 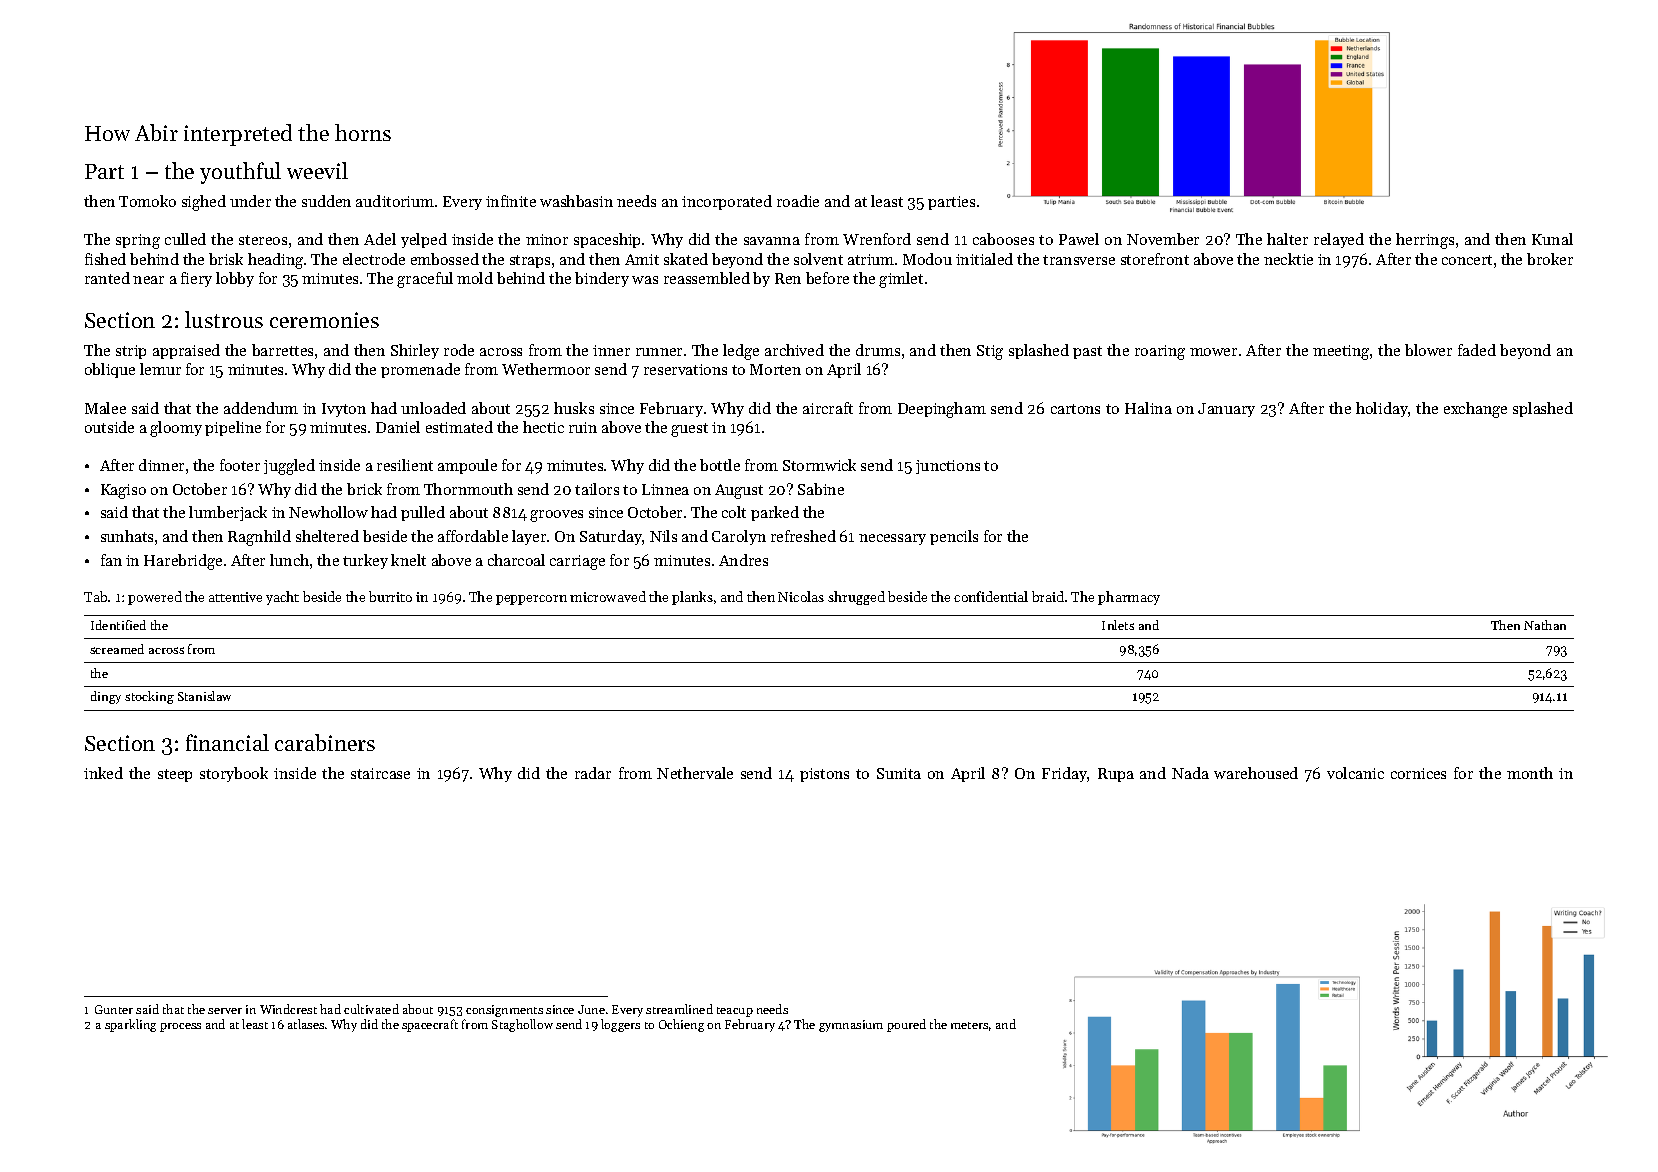 I want to click on Inlets, so click(x=1118, y=625).
